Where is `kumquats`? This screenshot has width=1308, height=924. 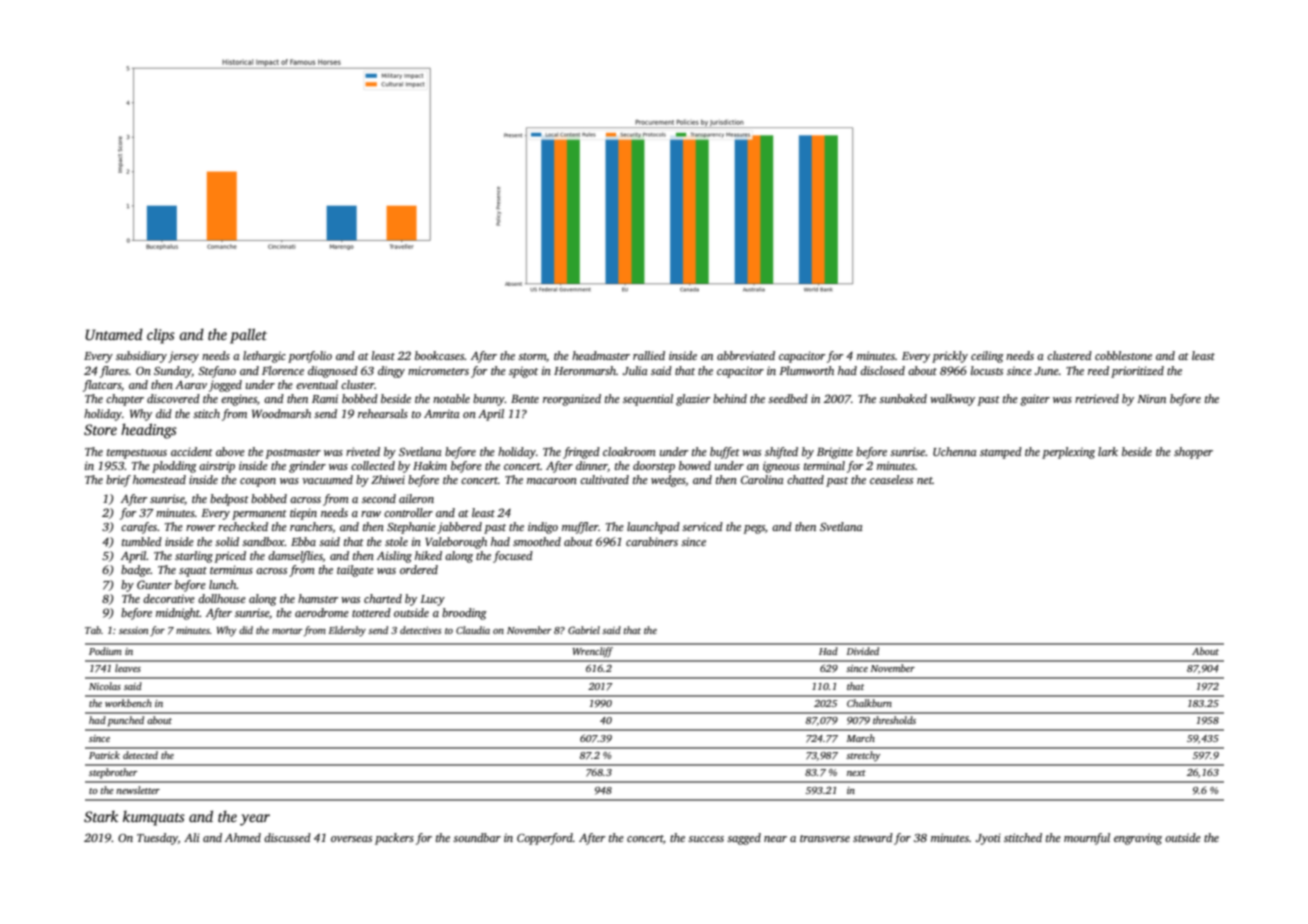
kumquats is located at coordinates (154, 818).
